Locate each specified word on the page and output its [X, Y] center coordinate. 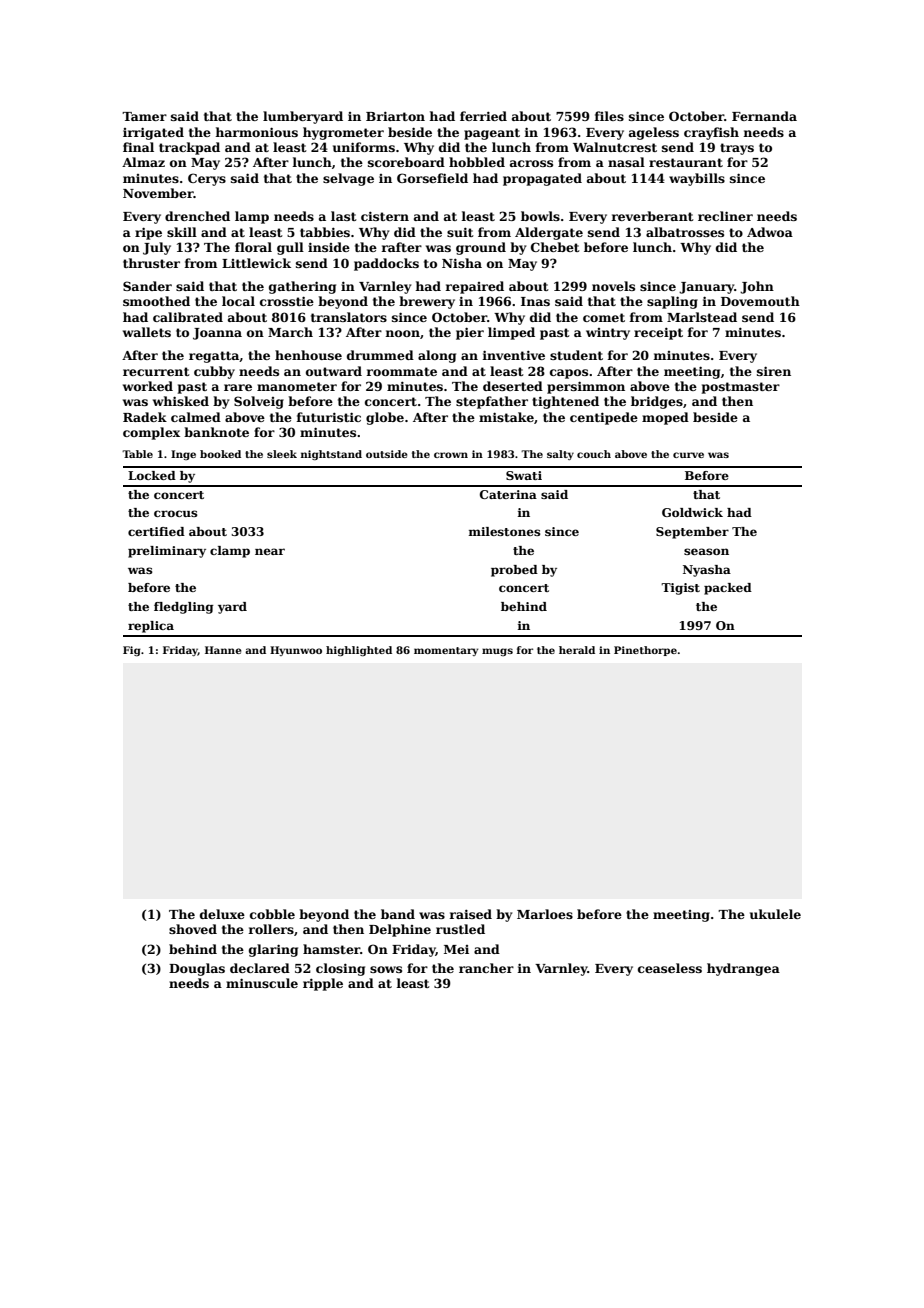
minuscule [262, 983]
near [270, 551]
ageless [654, 133]
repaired [475, 287]
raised [471, 914]
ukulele [775, 914]
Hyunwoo [296, 651]
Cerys [207, 179]
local [238, 301]
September [692, 533]
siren [774, 371]
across [531, 163]
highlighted [359, 651]
